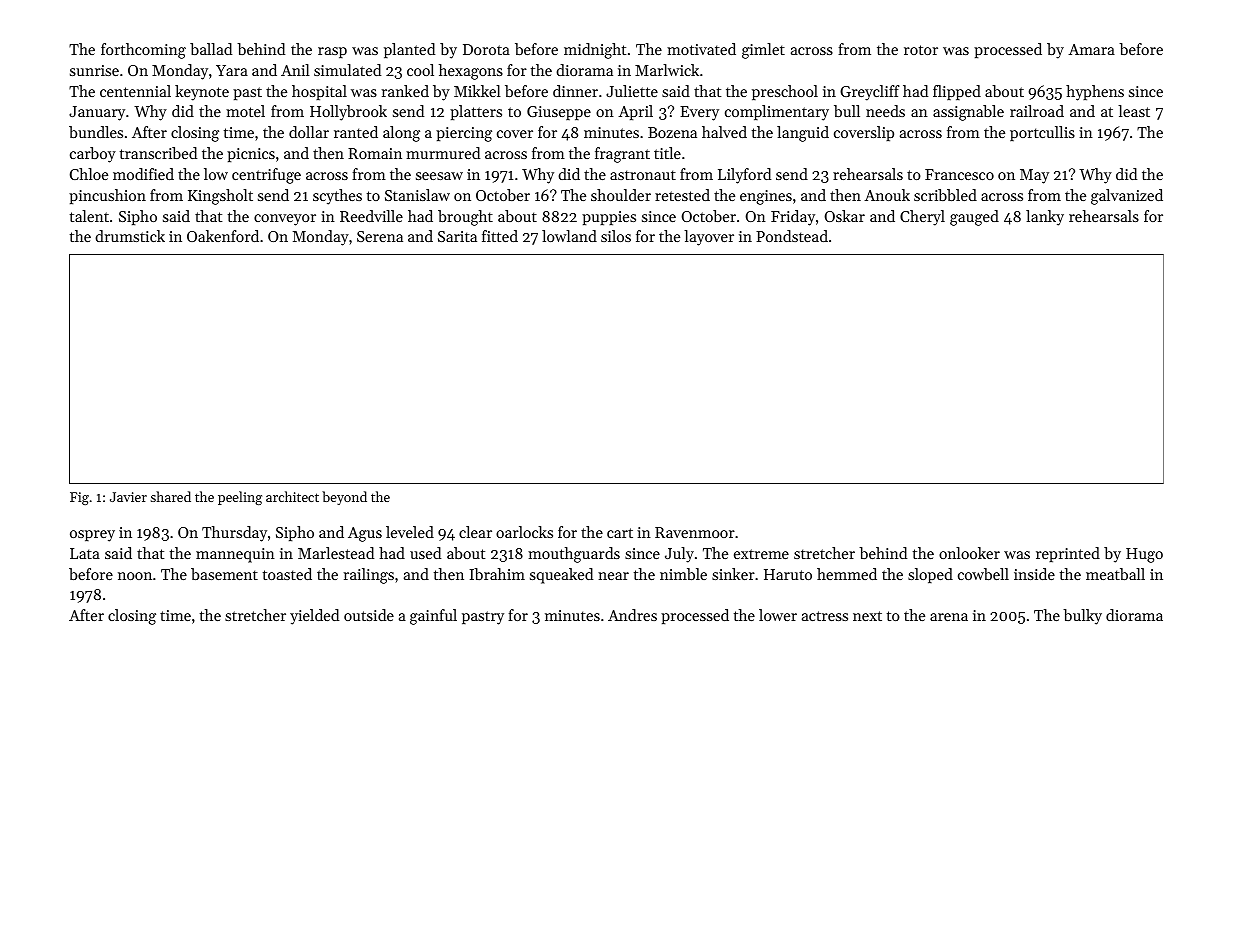  Describe the element at coordinates (287, 574) in the document. I see `toasted` at that location.
